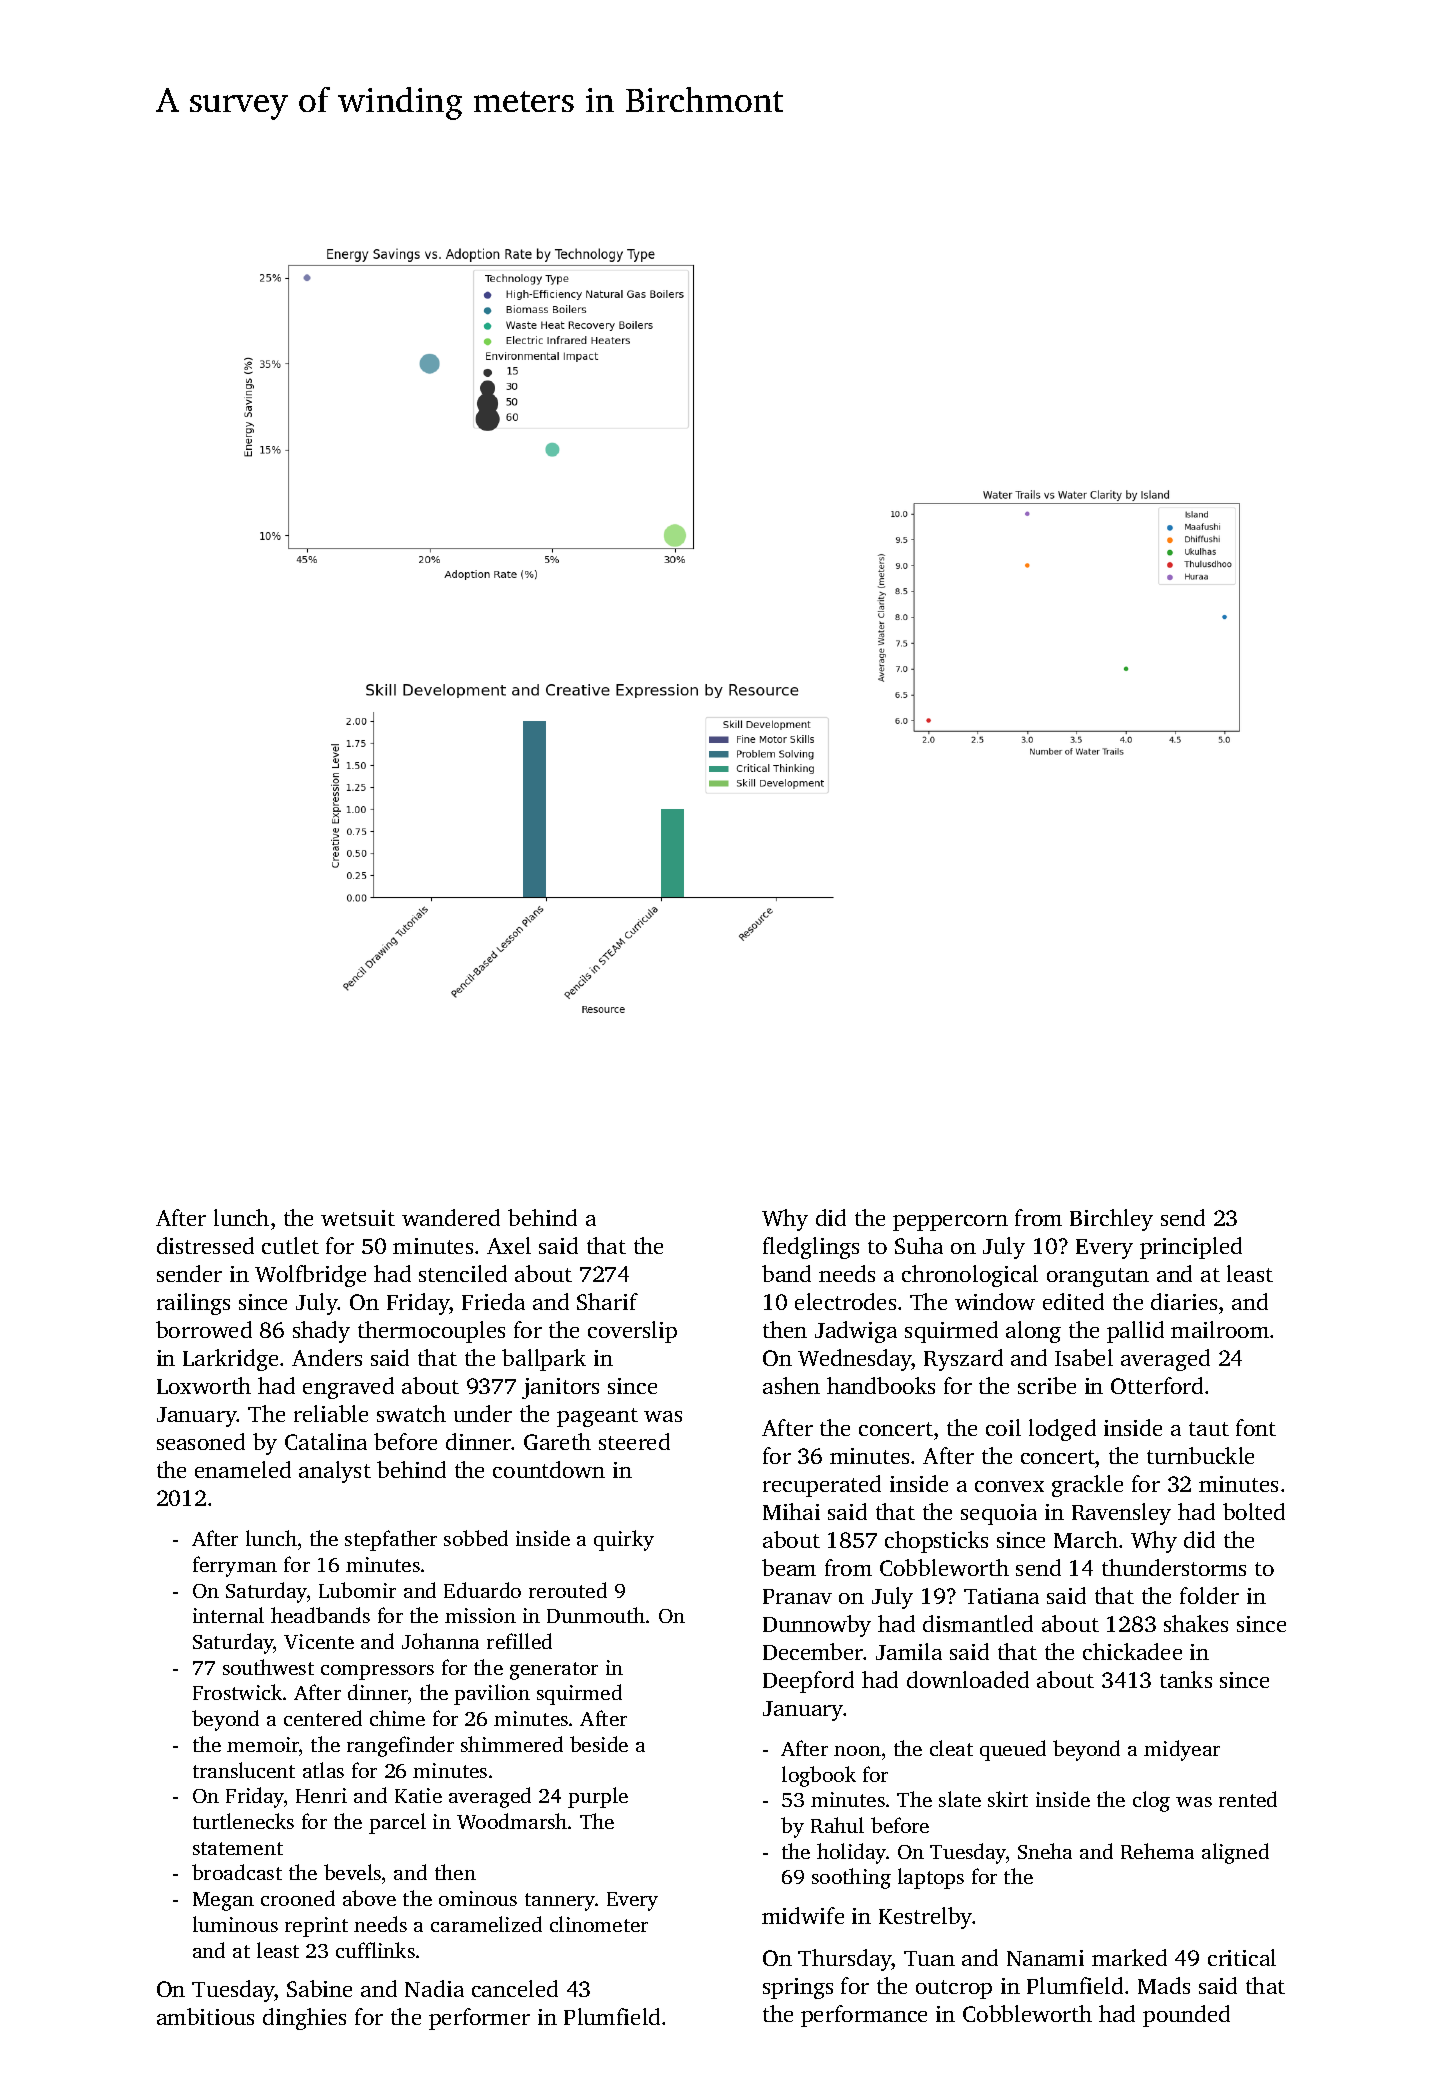 This screenshot has height=2100, width=1450. I want to click on clinometer, so click(599, 1924).
